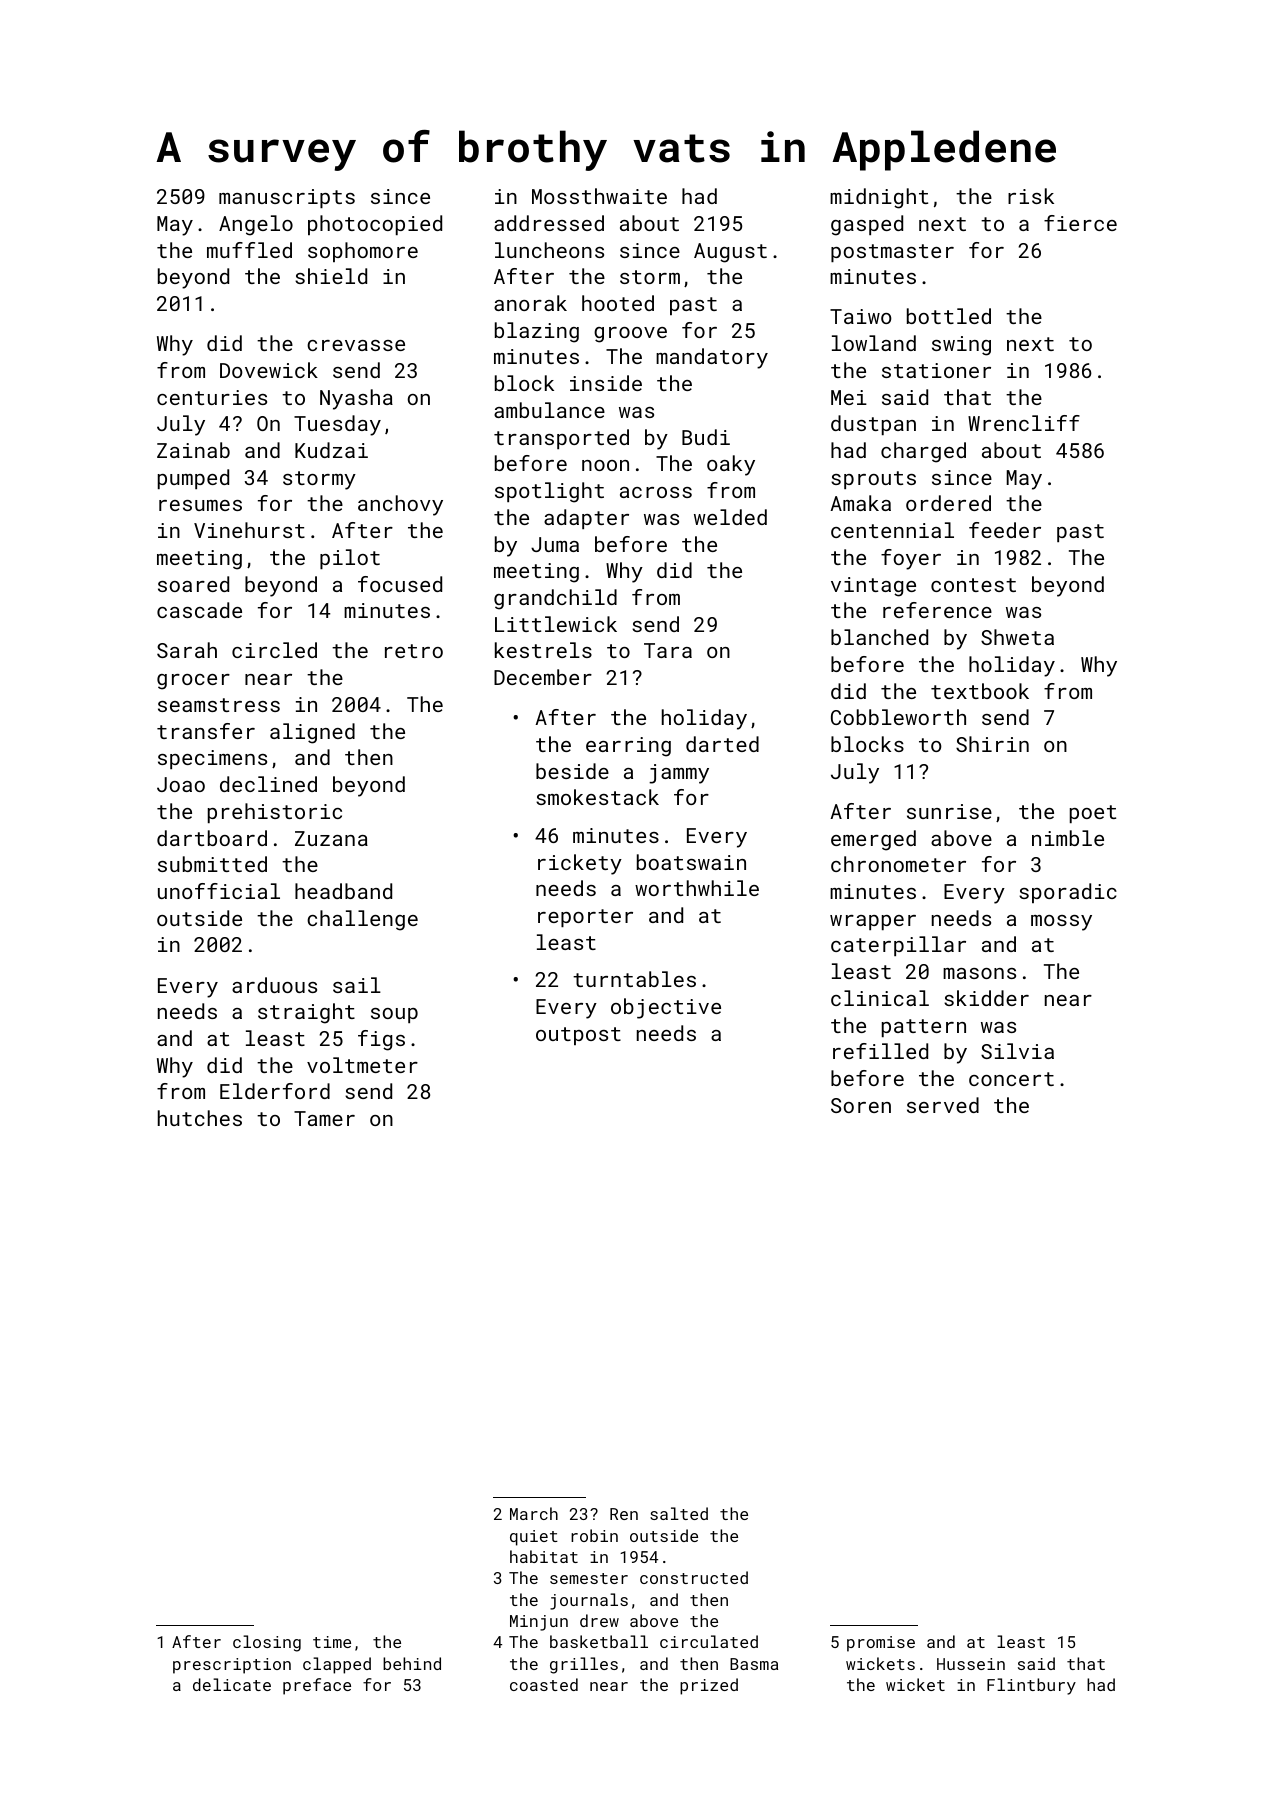 The image size is (1275, 1803). What do you see at coordinates (249, 250) in the screenshot?
I see `muffled` at bounding box center [249, 250].
